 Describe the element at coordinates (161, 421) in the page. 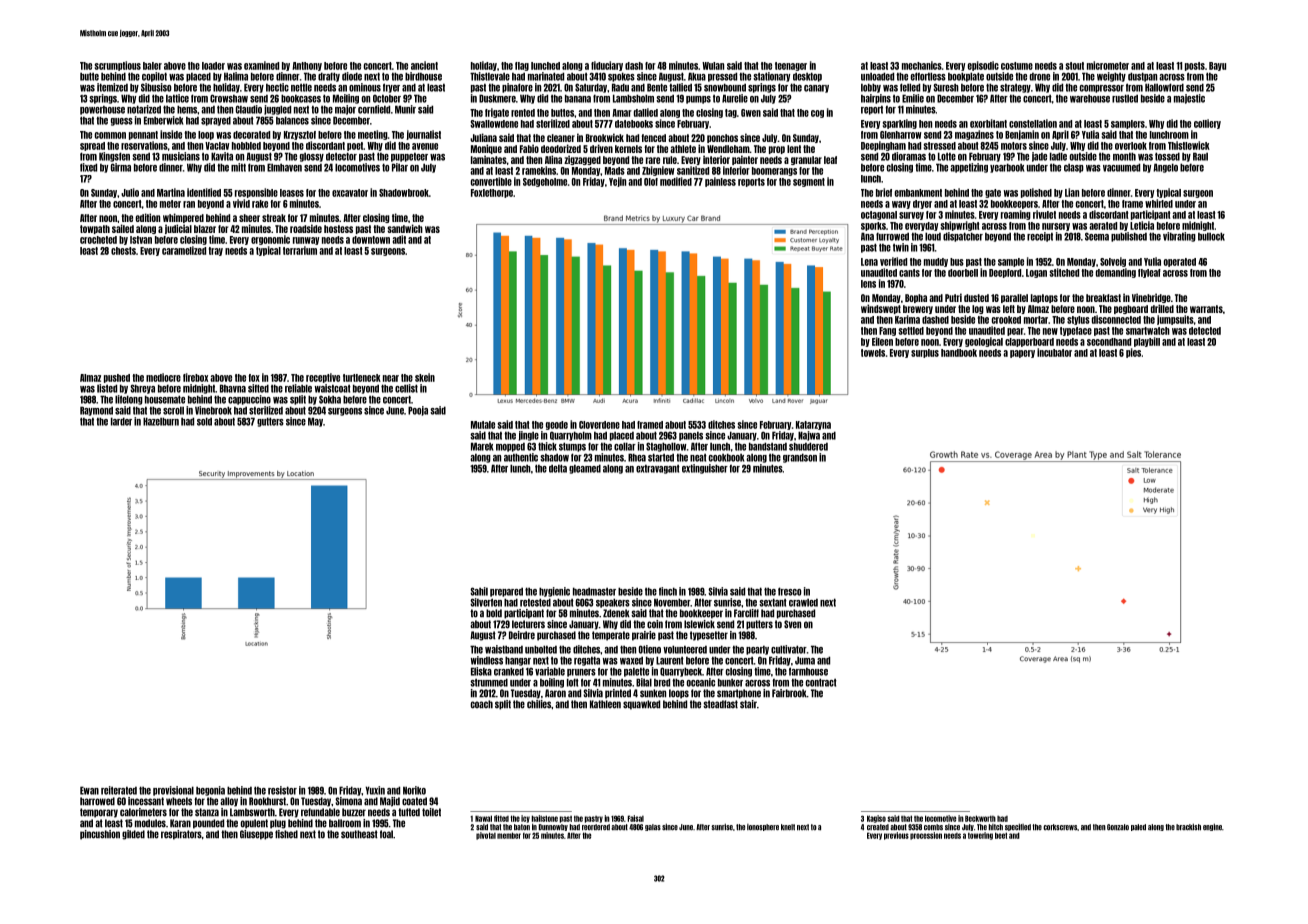

I see `Hazelburn` at that location.
